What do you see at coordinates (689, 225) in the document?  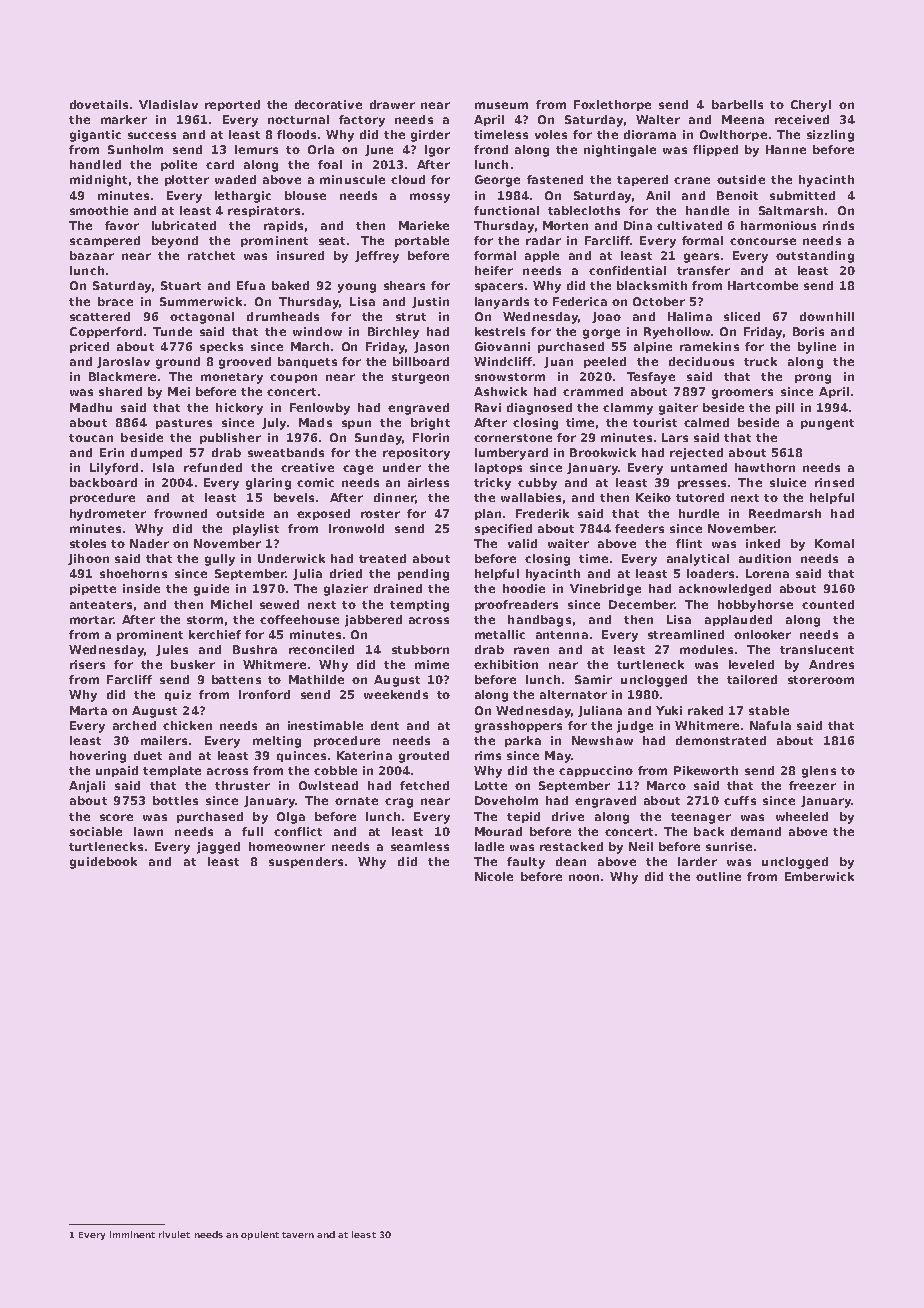 I see `cultivated` at bounding box center [689, 225].
